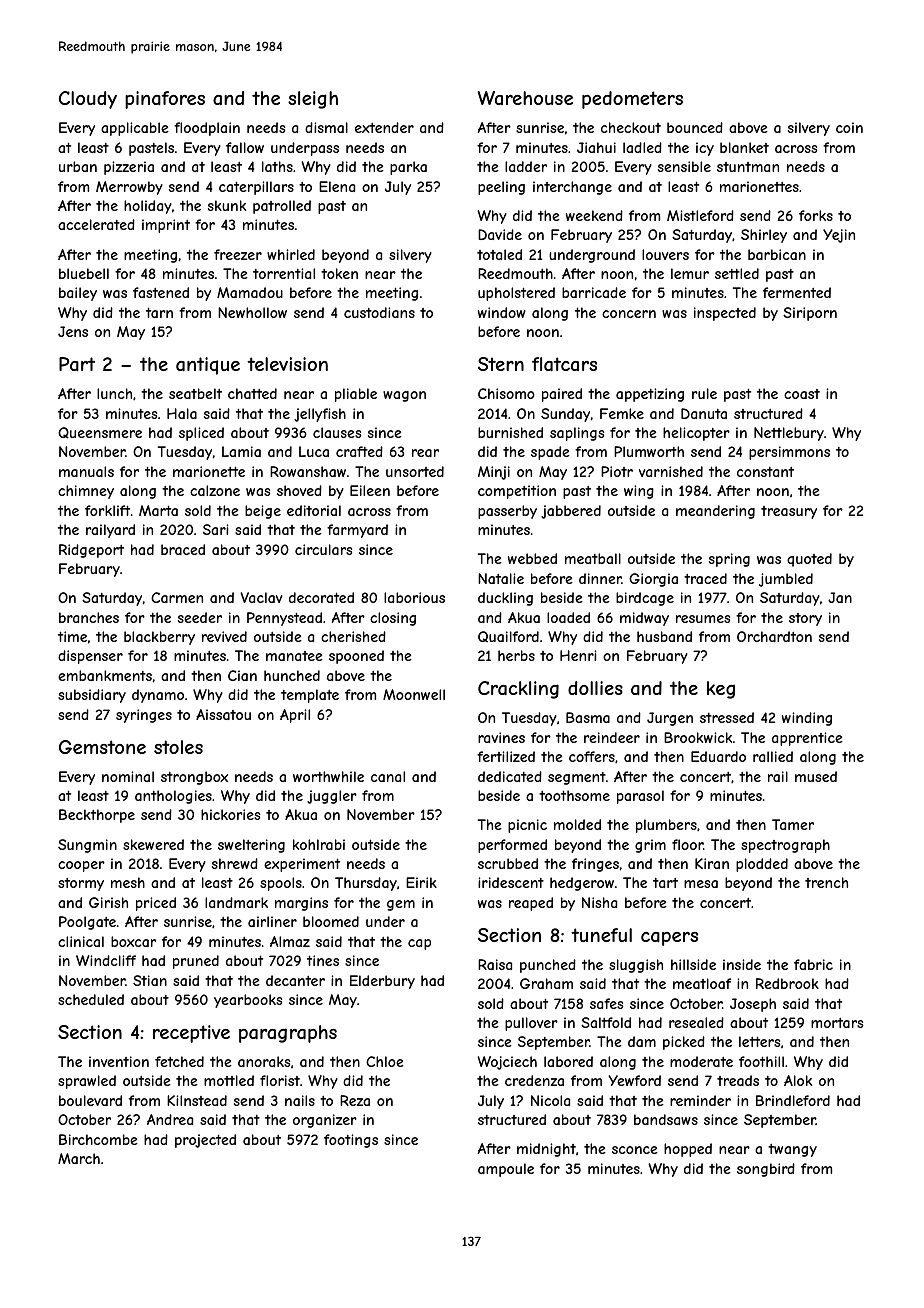 The width and height of the screenshot is (924, 1308). What do you see at coordinates (792, 1150) in the screenshot?
I see `twangy` at bounding box center [792, 1150].
